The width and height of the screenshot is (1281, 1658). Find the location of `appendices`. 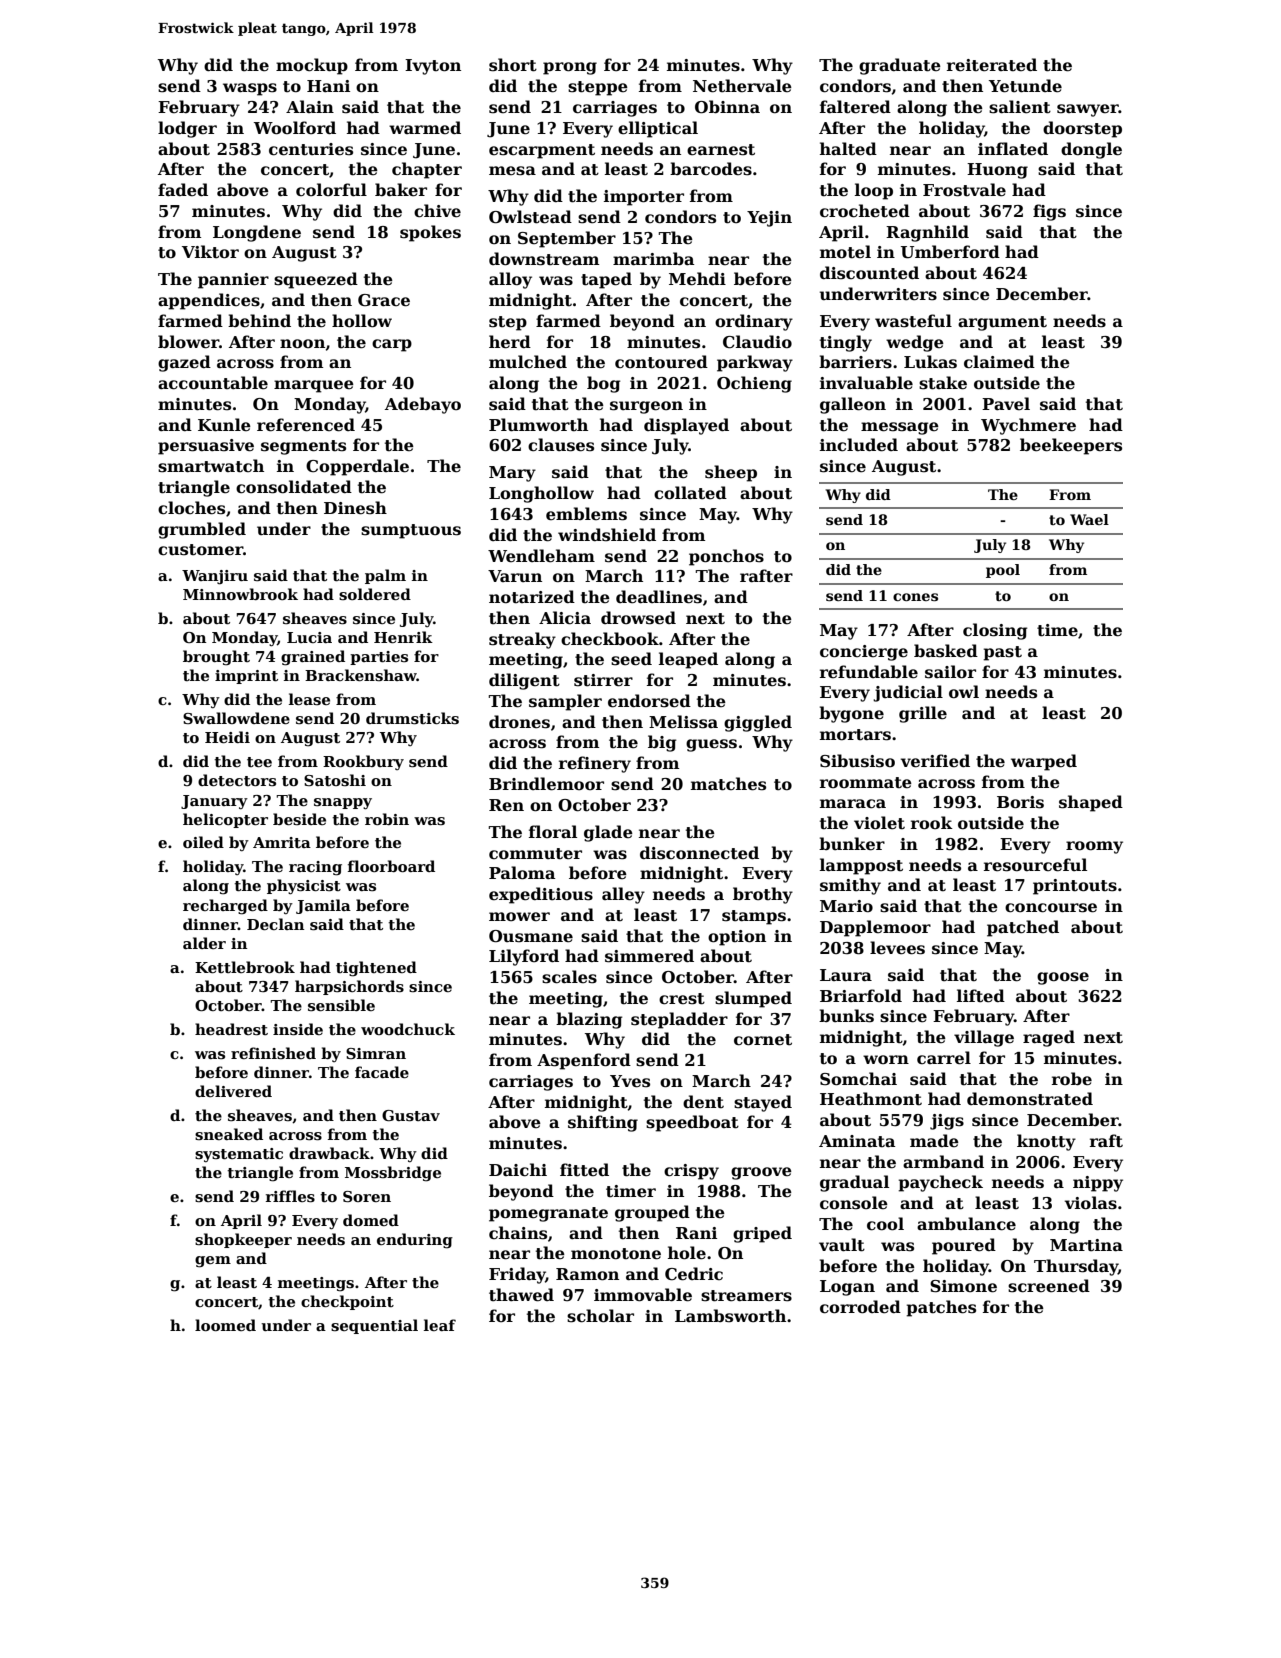

appendices is located at coordinates (209, 301).
